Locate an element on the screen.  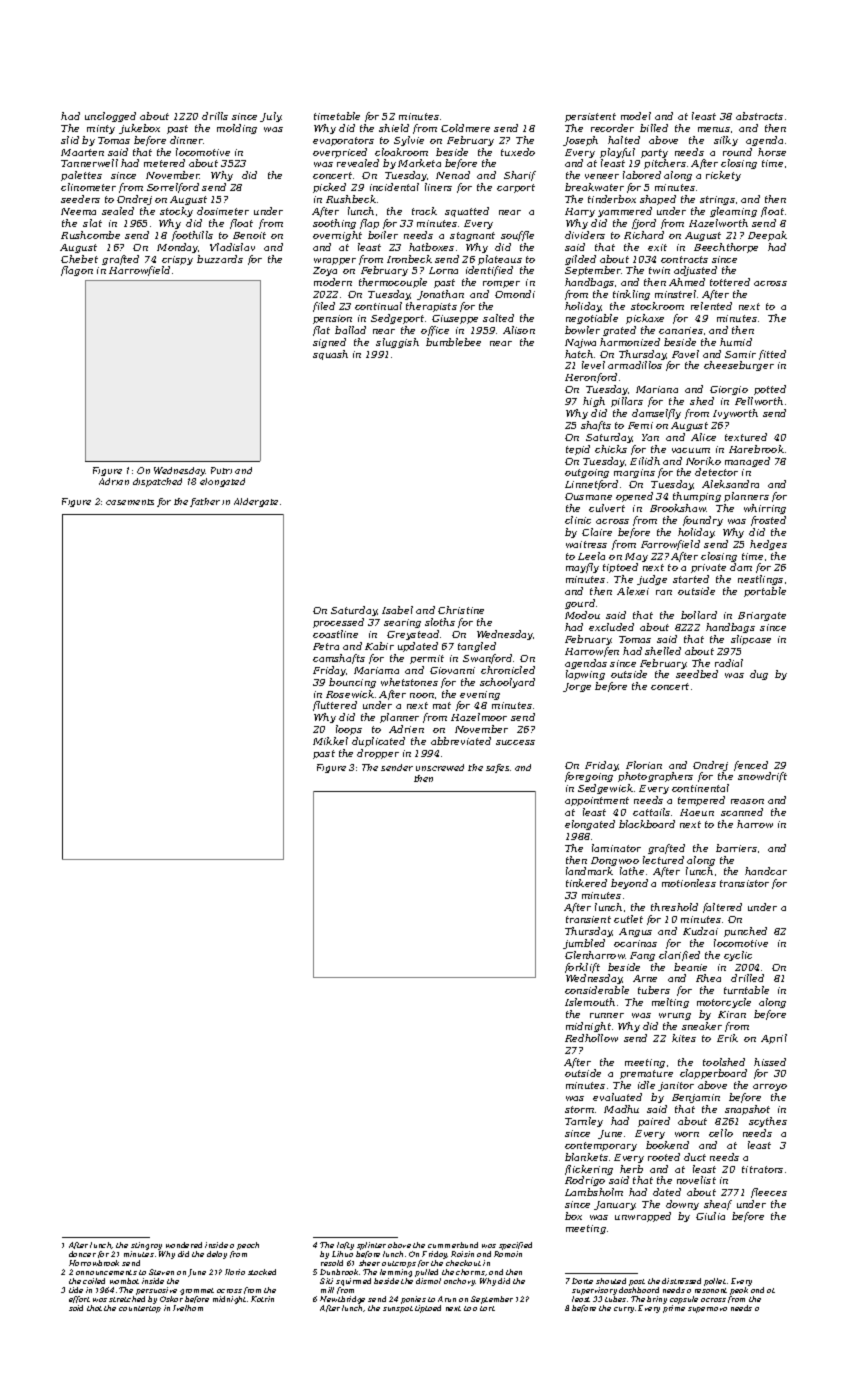
foundry is located at coordinates (703, 521).
